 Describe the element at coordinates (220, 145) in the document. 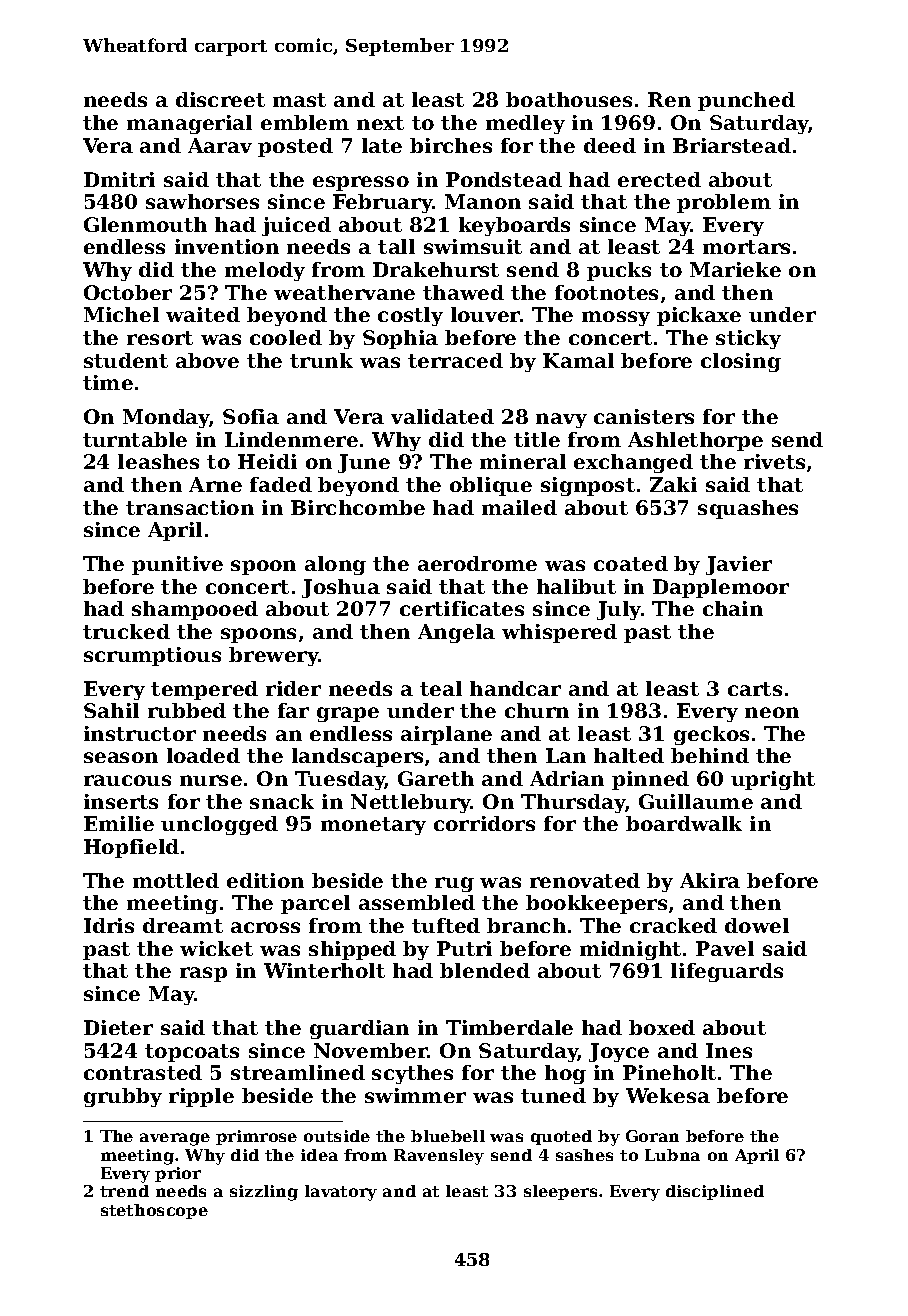

I see `Aarav` at that location.
